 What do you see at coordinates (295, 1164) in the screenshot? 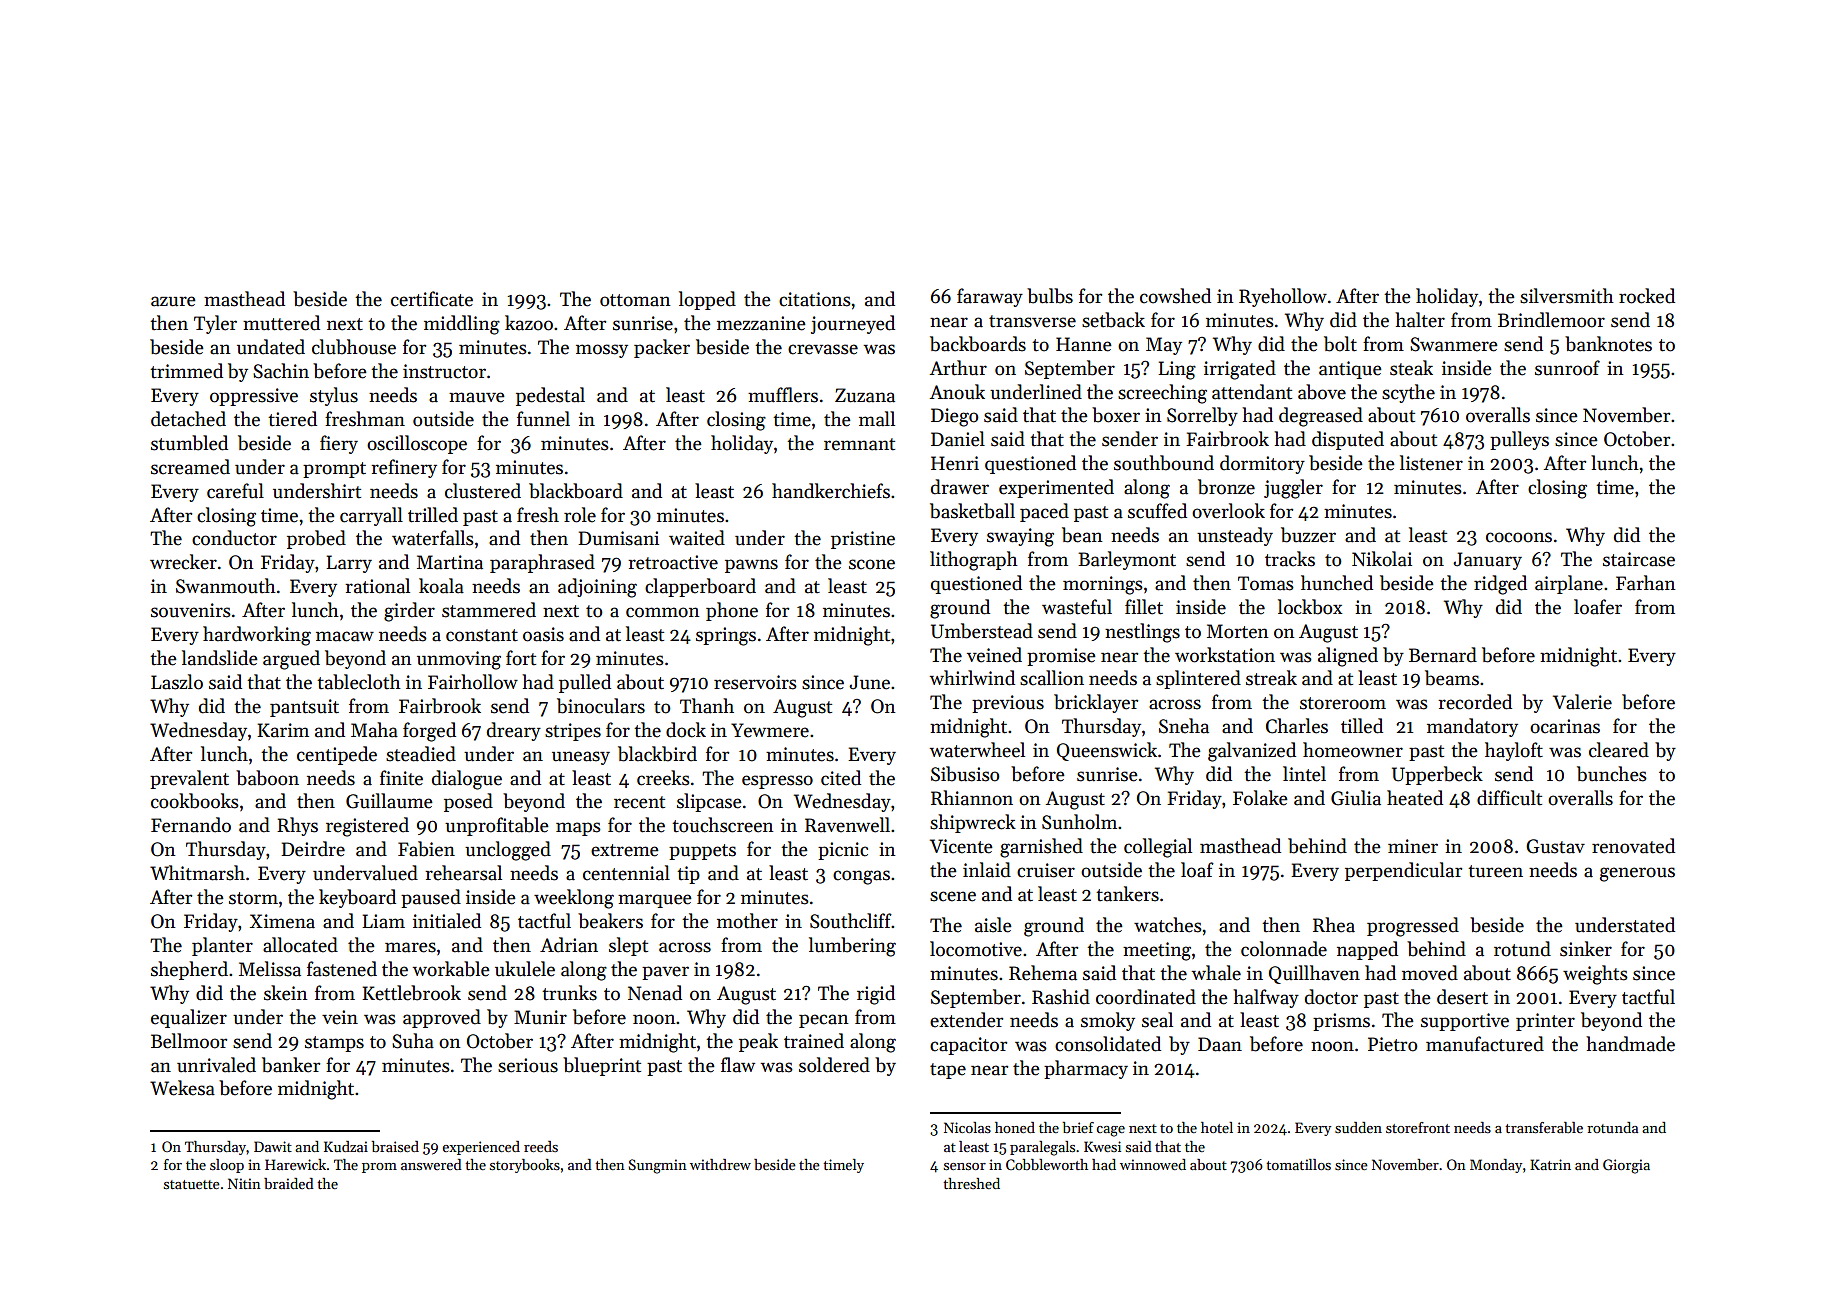
I see `Harewick` at bounding box center [295, 1164].
